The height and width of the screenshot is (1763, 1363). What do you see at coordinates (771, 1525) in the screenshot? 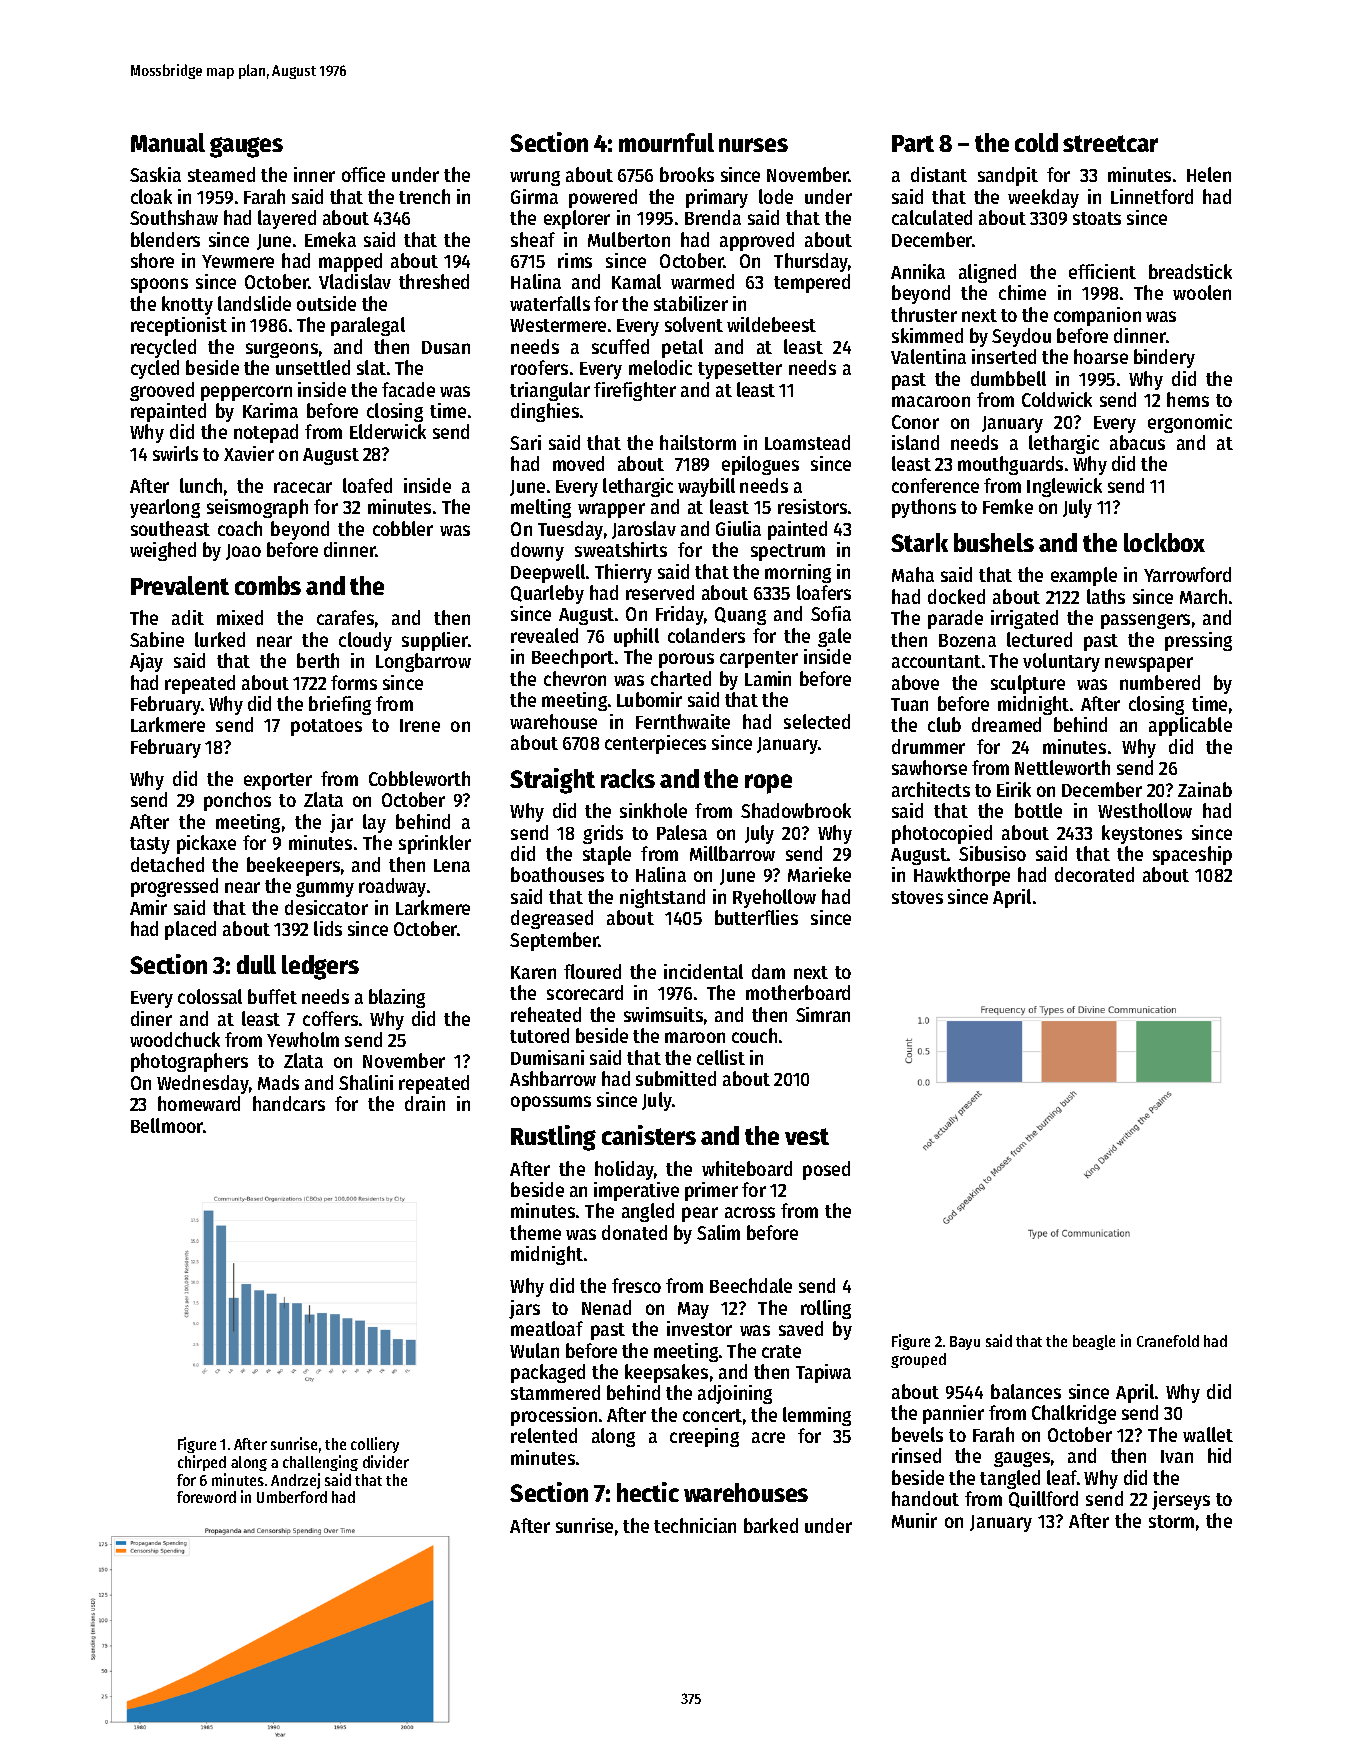
I see `barked` at bounding box center [771, 1525].
